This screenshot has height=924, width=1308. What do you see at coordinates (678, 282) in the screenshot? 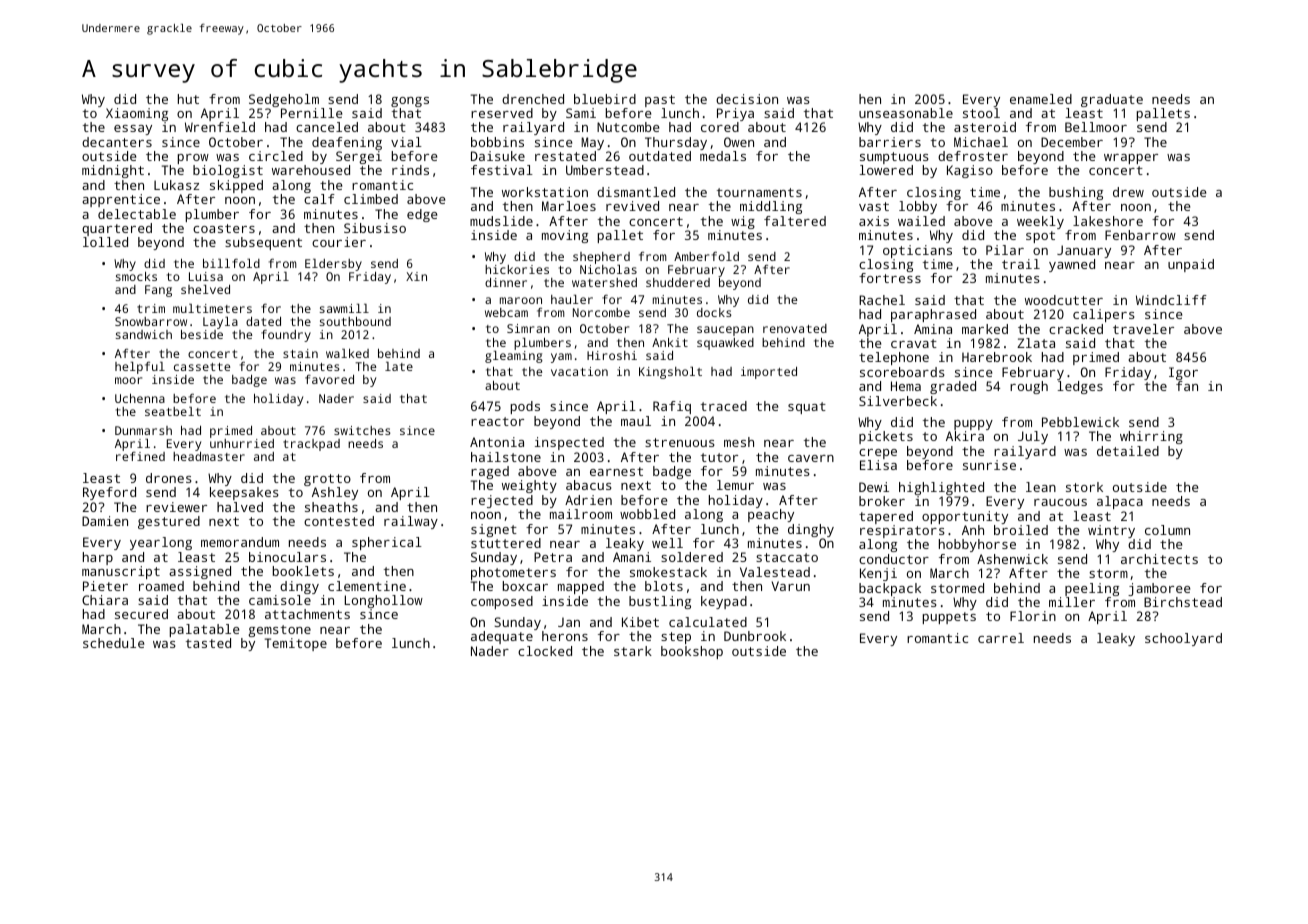
I see `shuddered` at bounding box center [678, 282].
